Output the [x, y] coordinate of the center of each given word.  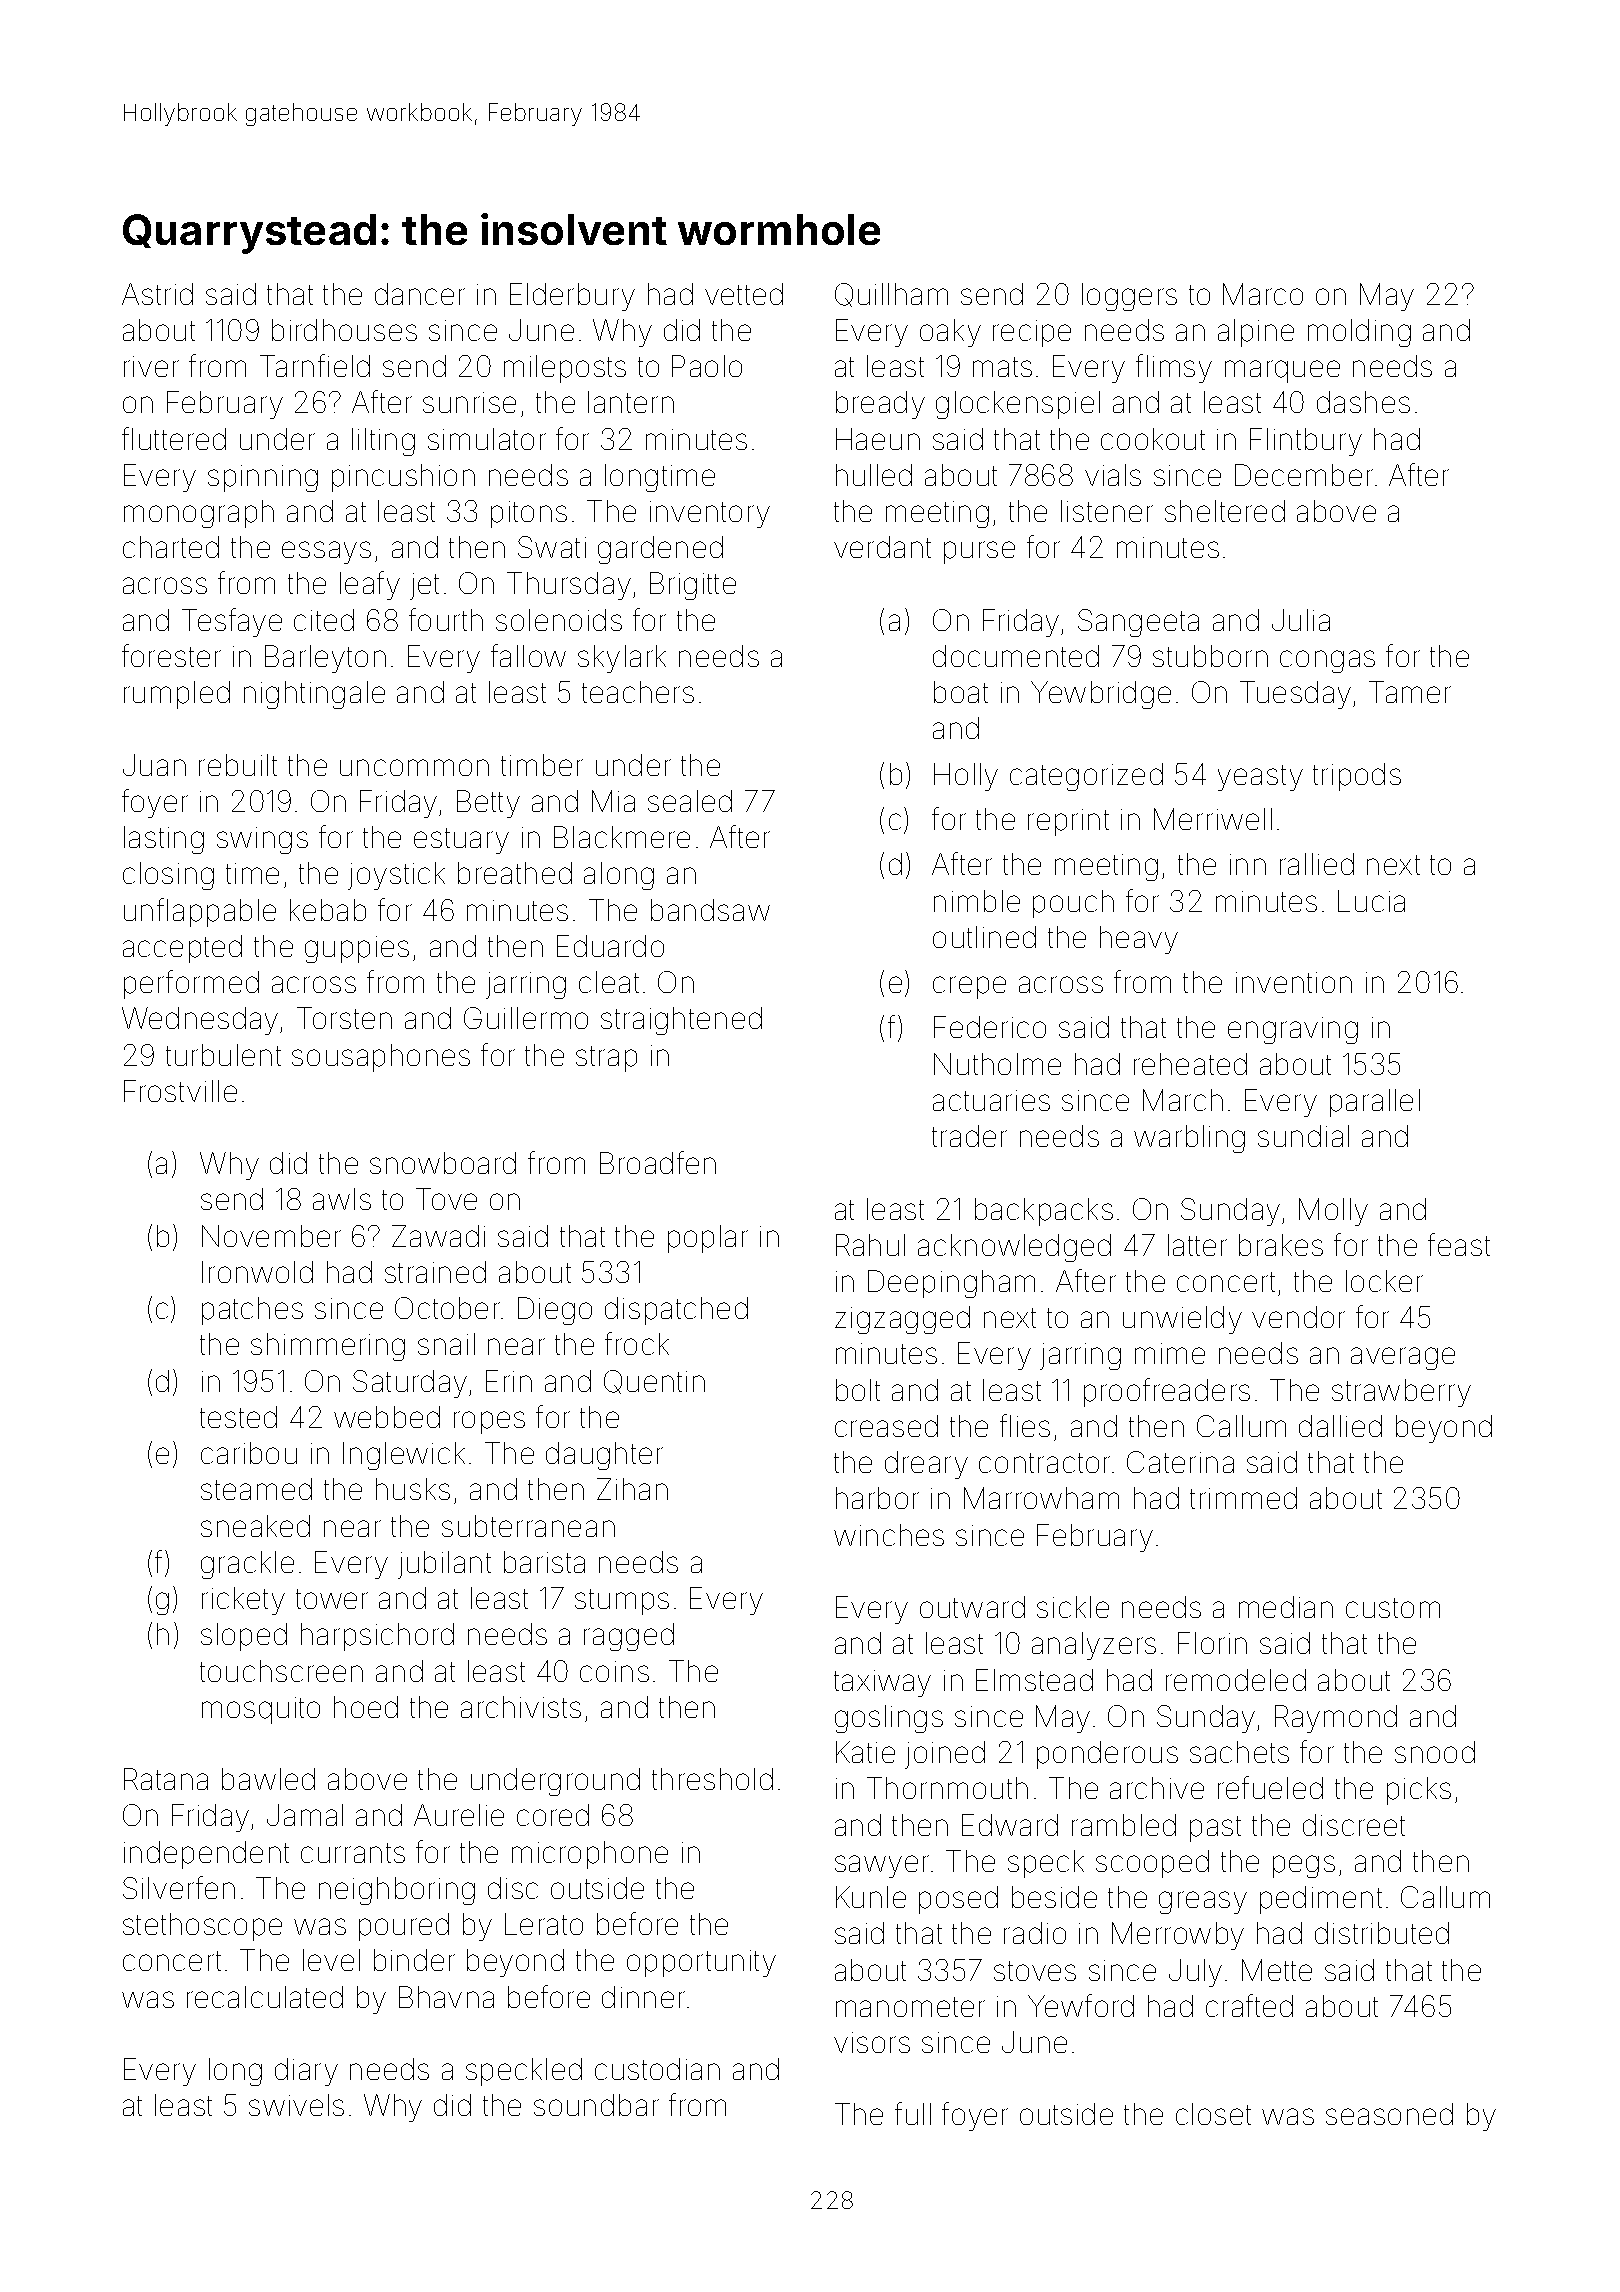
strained [435, 1272]
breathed [515, 873]
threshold [712, 1779]
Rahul [870, 1245]
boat [961, 692]
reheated [1190, 1064]
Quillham [891, 295]
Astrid [157, 294]
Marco [1263, 294]
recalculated [265, 1997]
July [1195, 1973]
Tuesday [1295, 695]
